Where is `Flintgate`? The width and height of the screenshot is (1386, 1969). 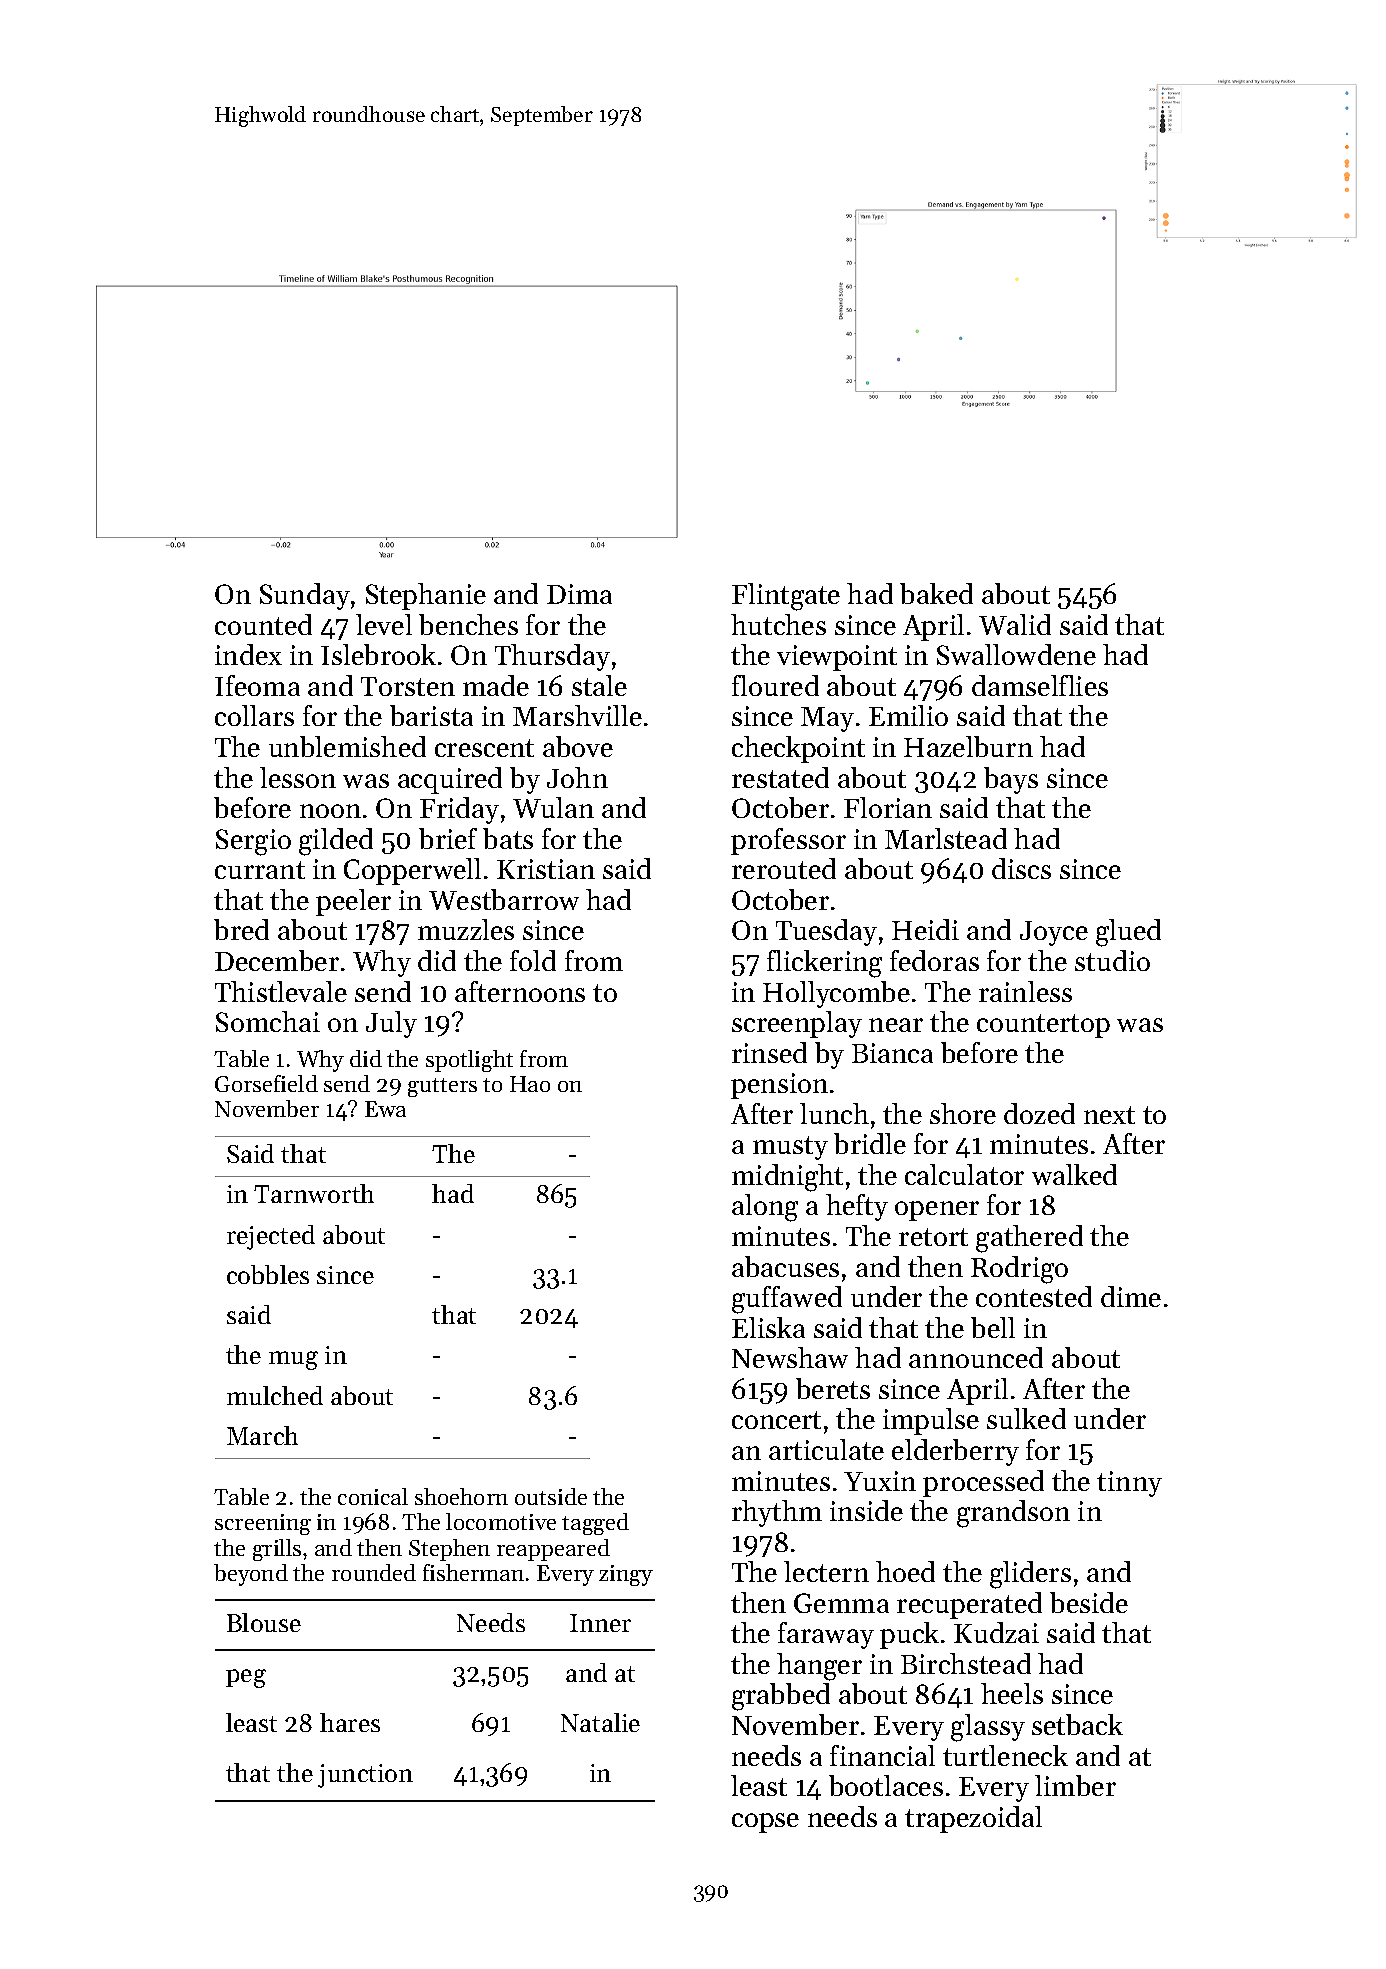
Flintgate is located at coordinates (786, 597).
